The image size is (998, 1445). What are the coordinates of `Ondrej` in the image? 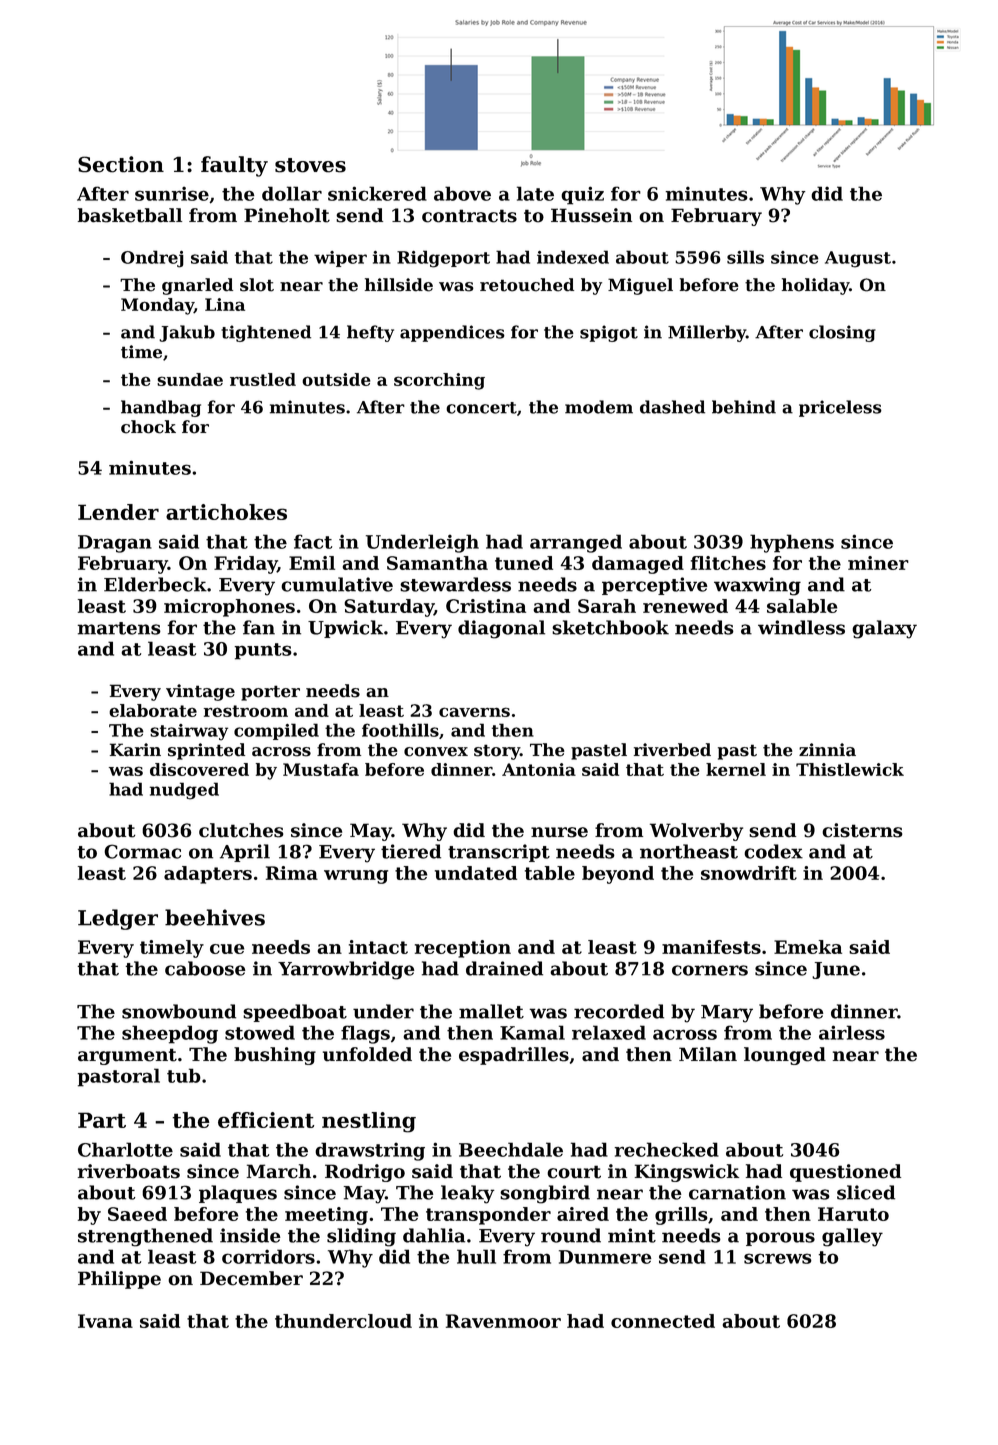 It's located at (152, 259).
